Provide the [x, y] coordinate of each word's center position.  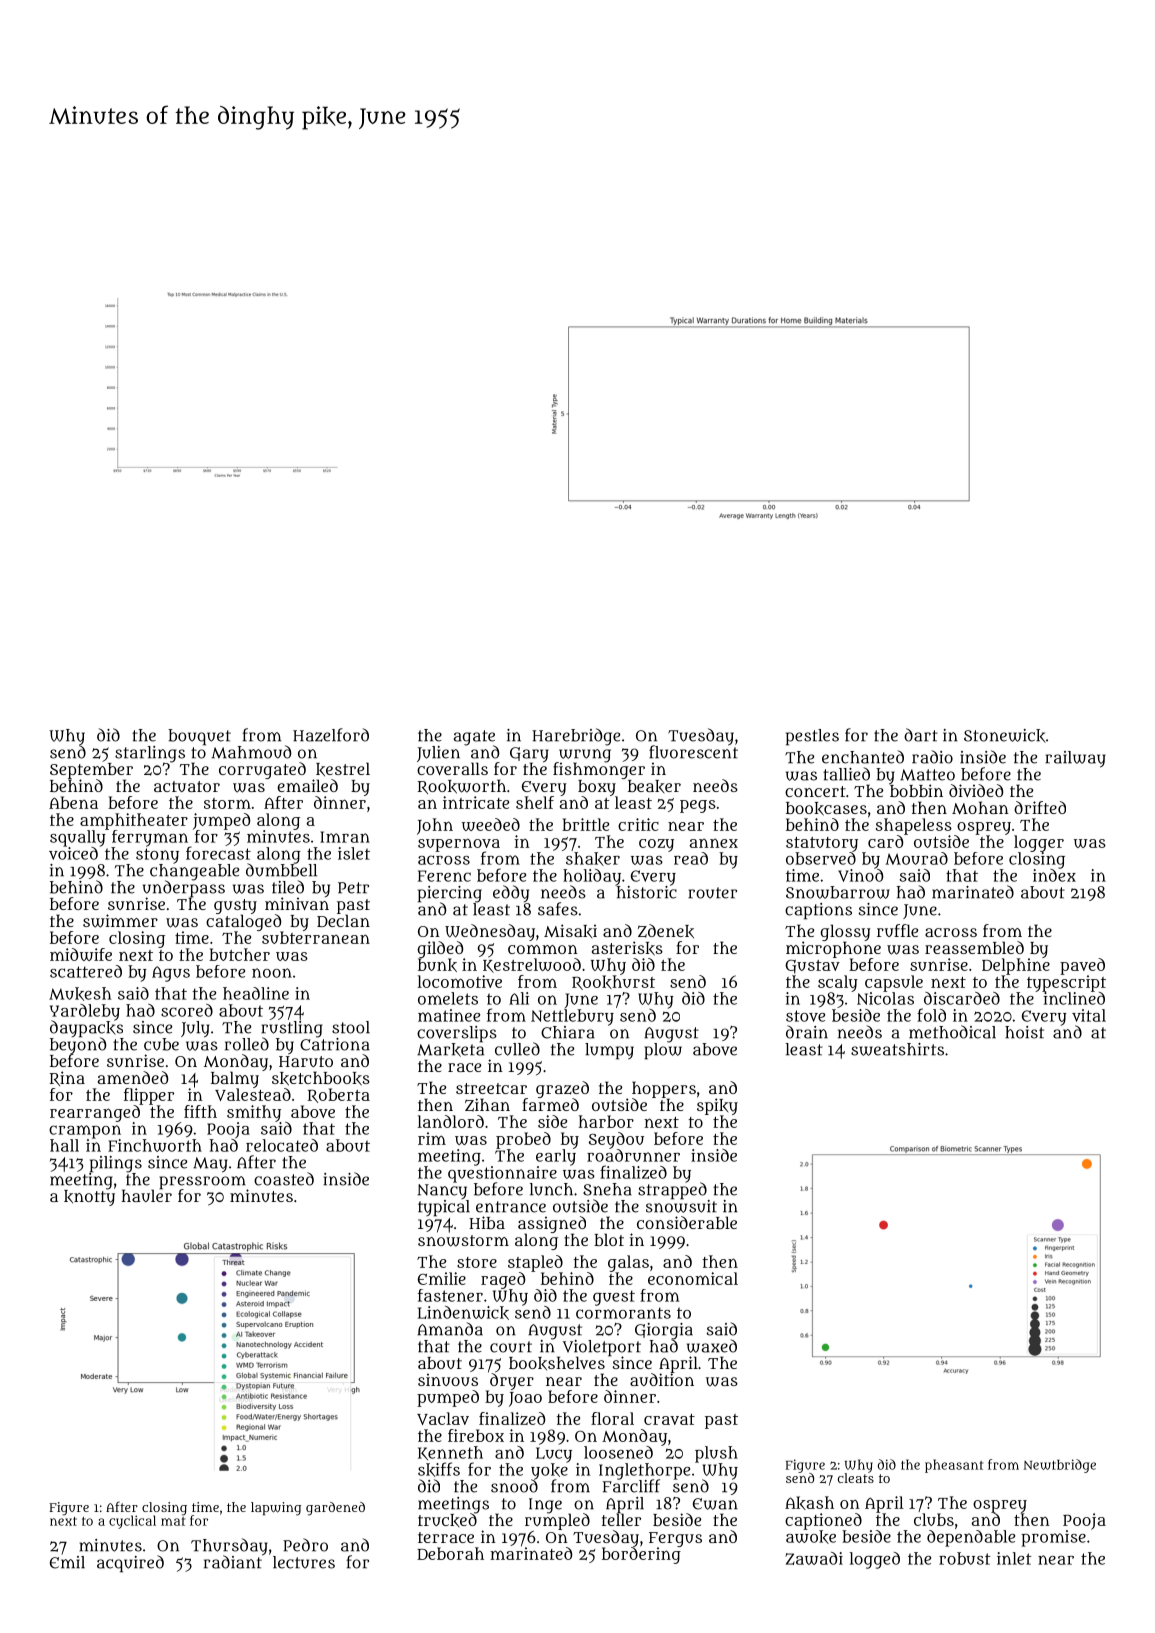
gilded [440, 949]
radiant [233, 1562]
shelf [535, 802]
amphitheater [134, 821]
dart [921, 735]
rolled [247, 1044]
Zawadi [814, 1558]
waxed [712, 1346]
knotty [89, 1198]
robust [965, 1558]
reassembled [974, 947]
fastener [450, 1295]
